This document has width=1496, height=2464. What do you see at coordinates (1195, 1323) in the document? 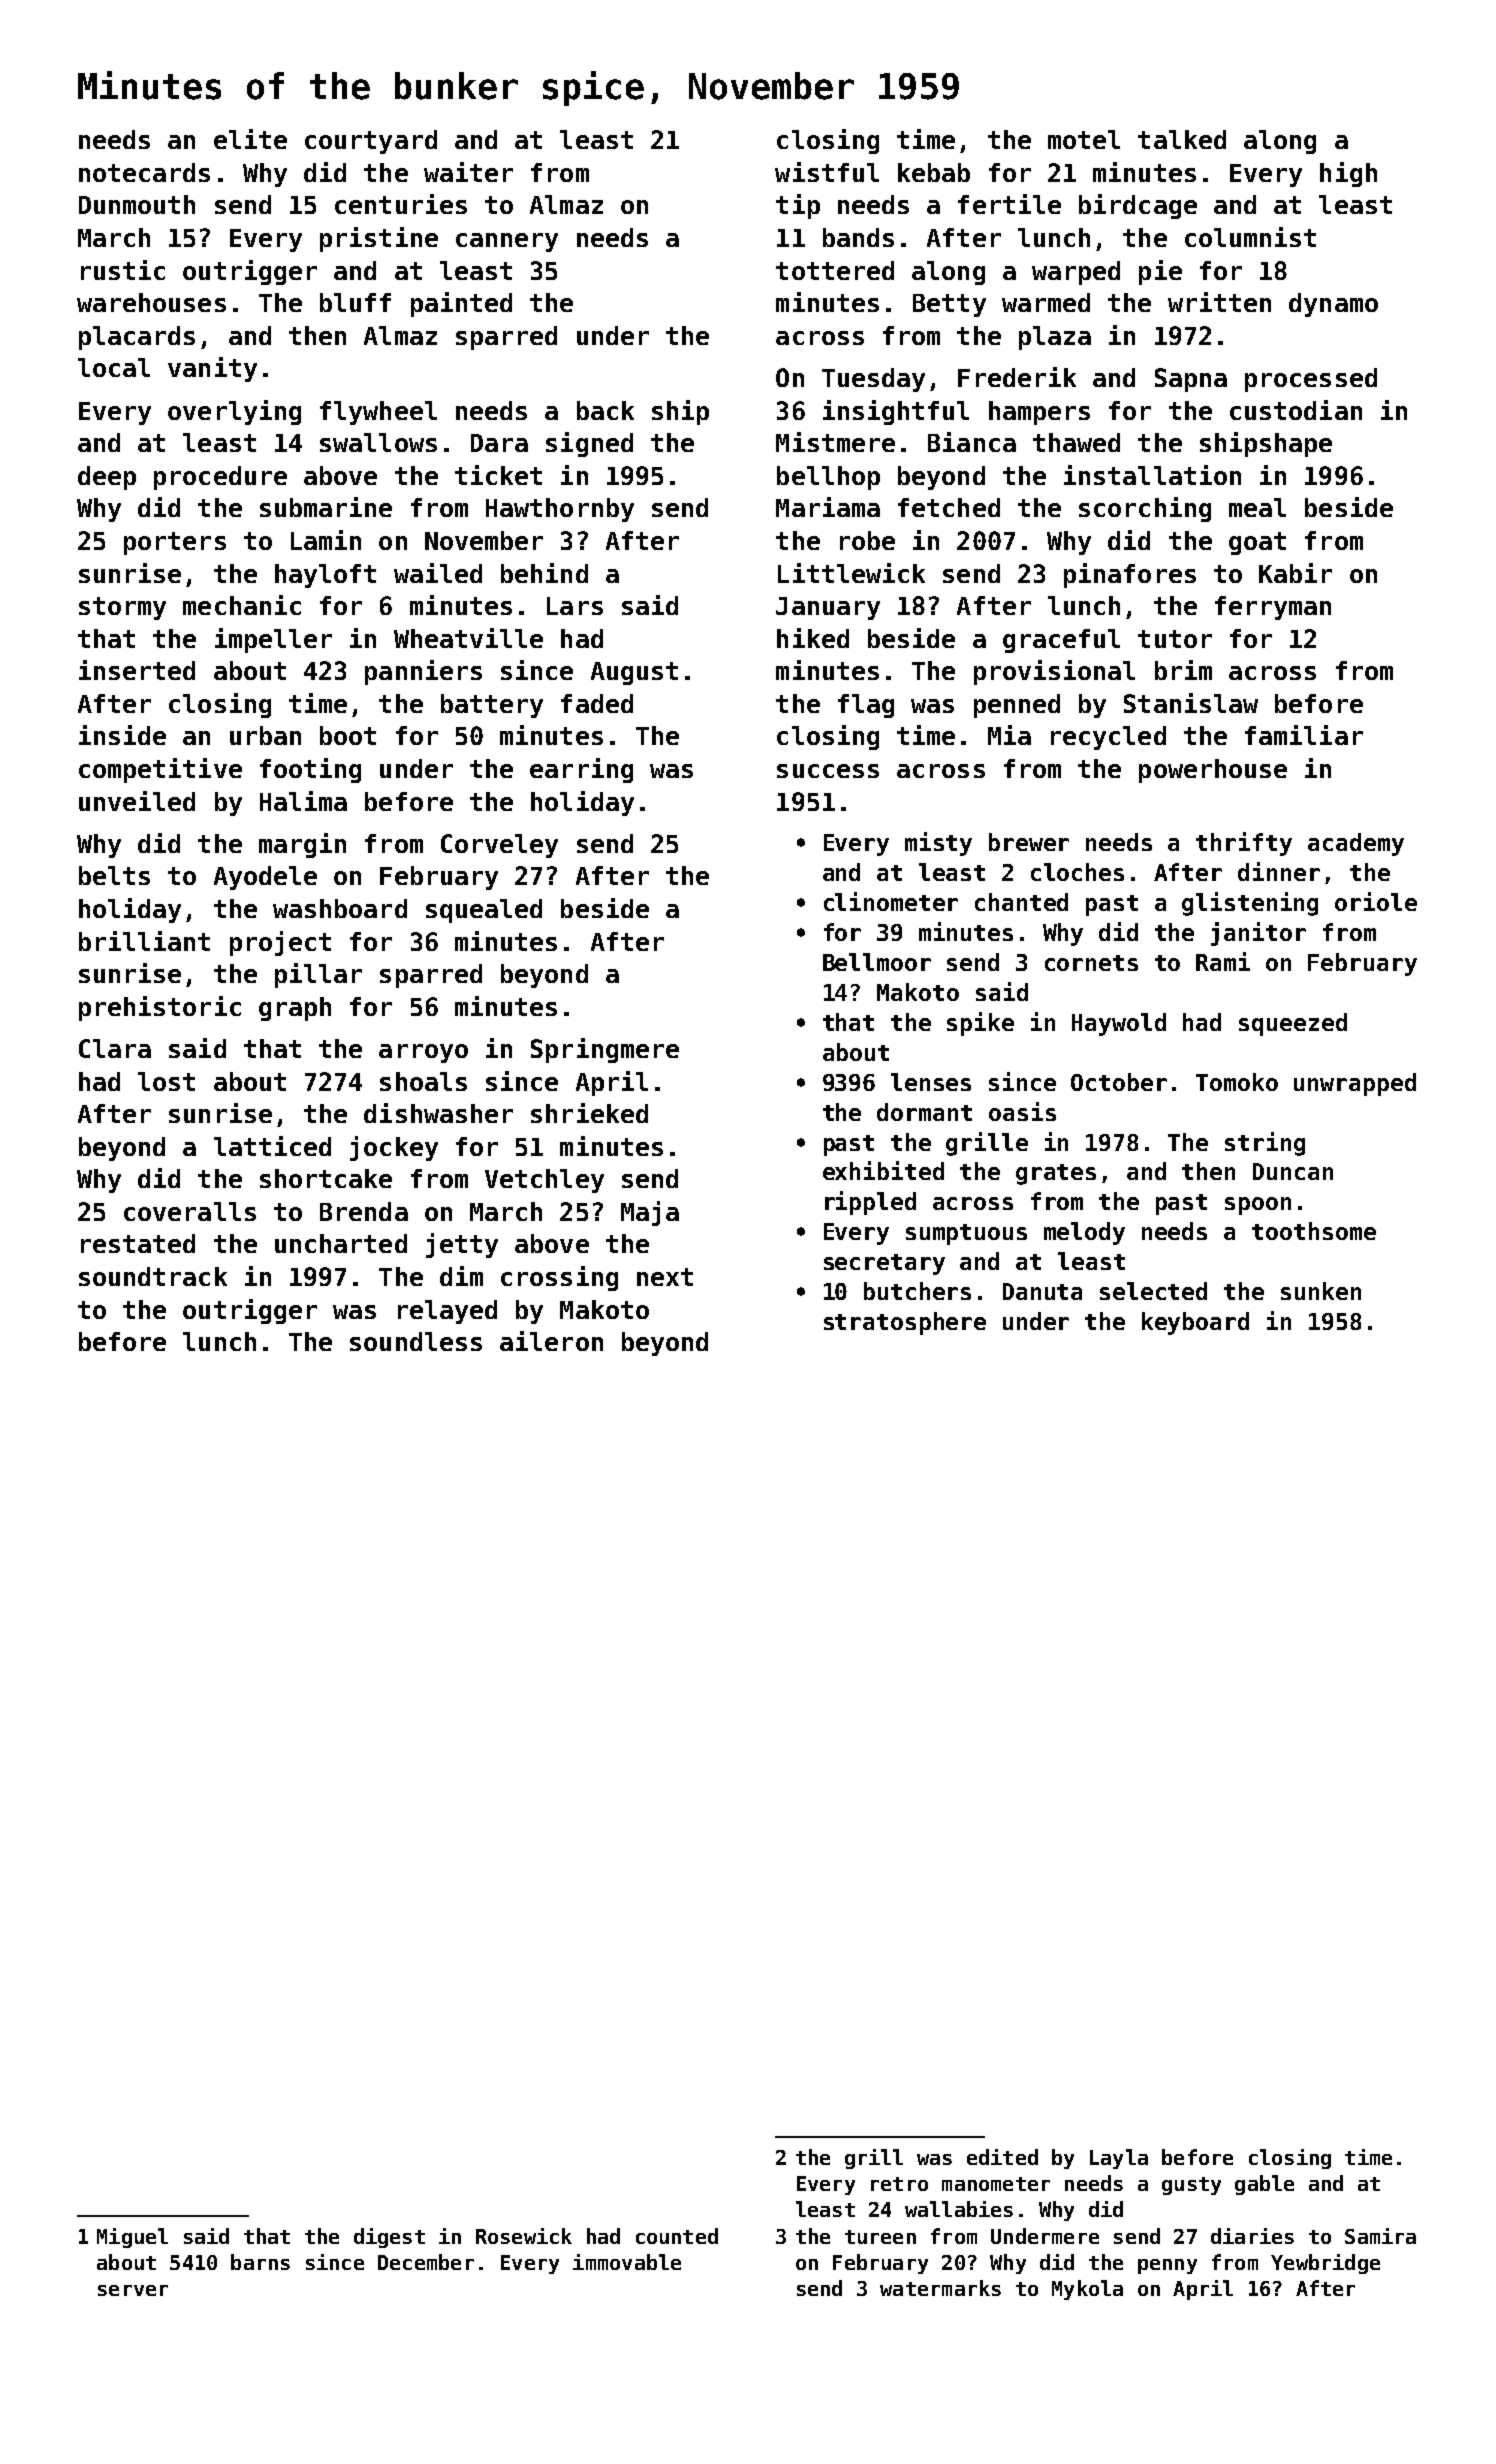
I see `keyboard` at bounding box center [1195, 1323].
